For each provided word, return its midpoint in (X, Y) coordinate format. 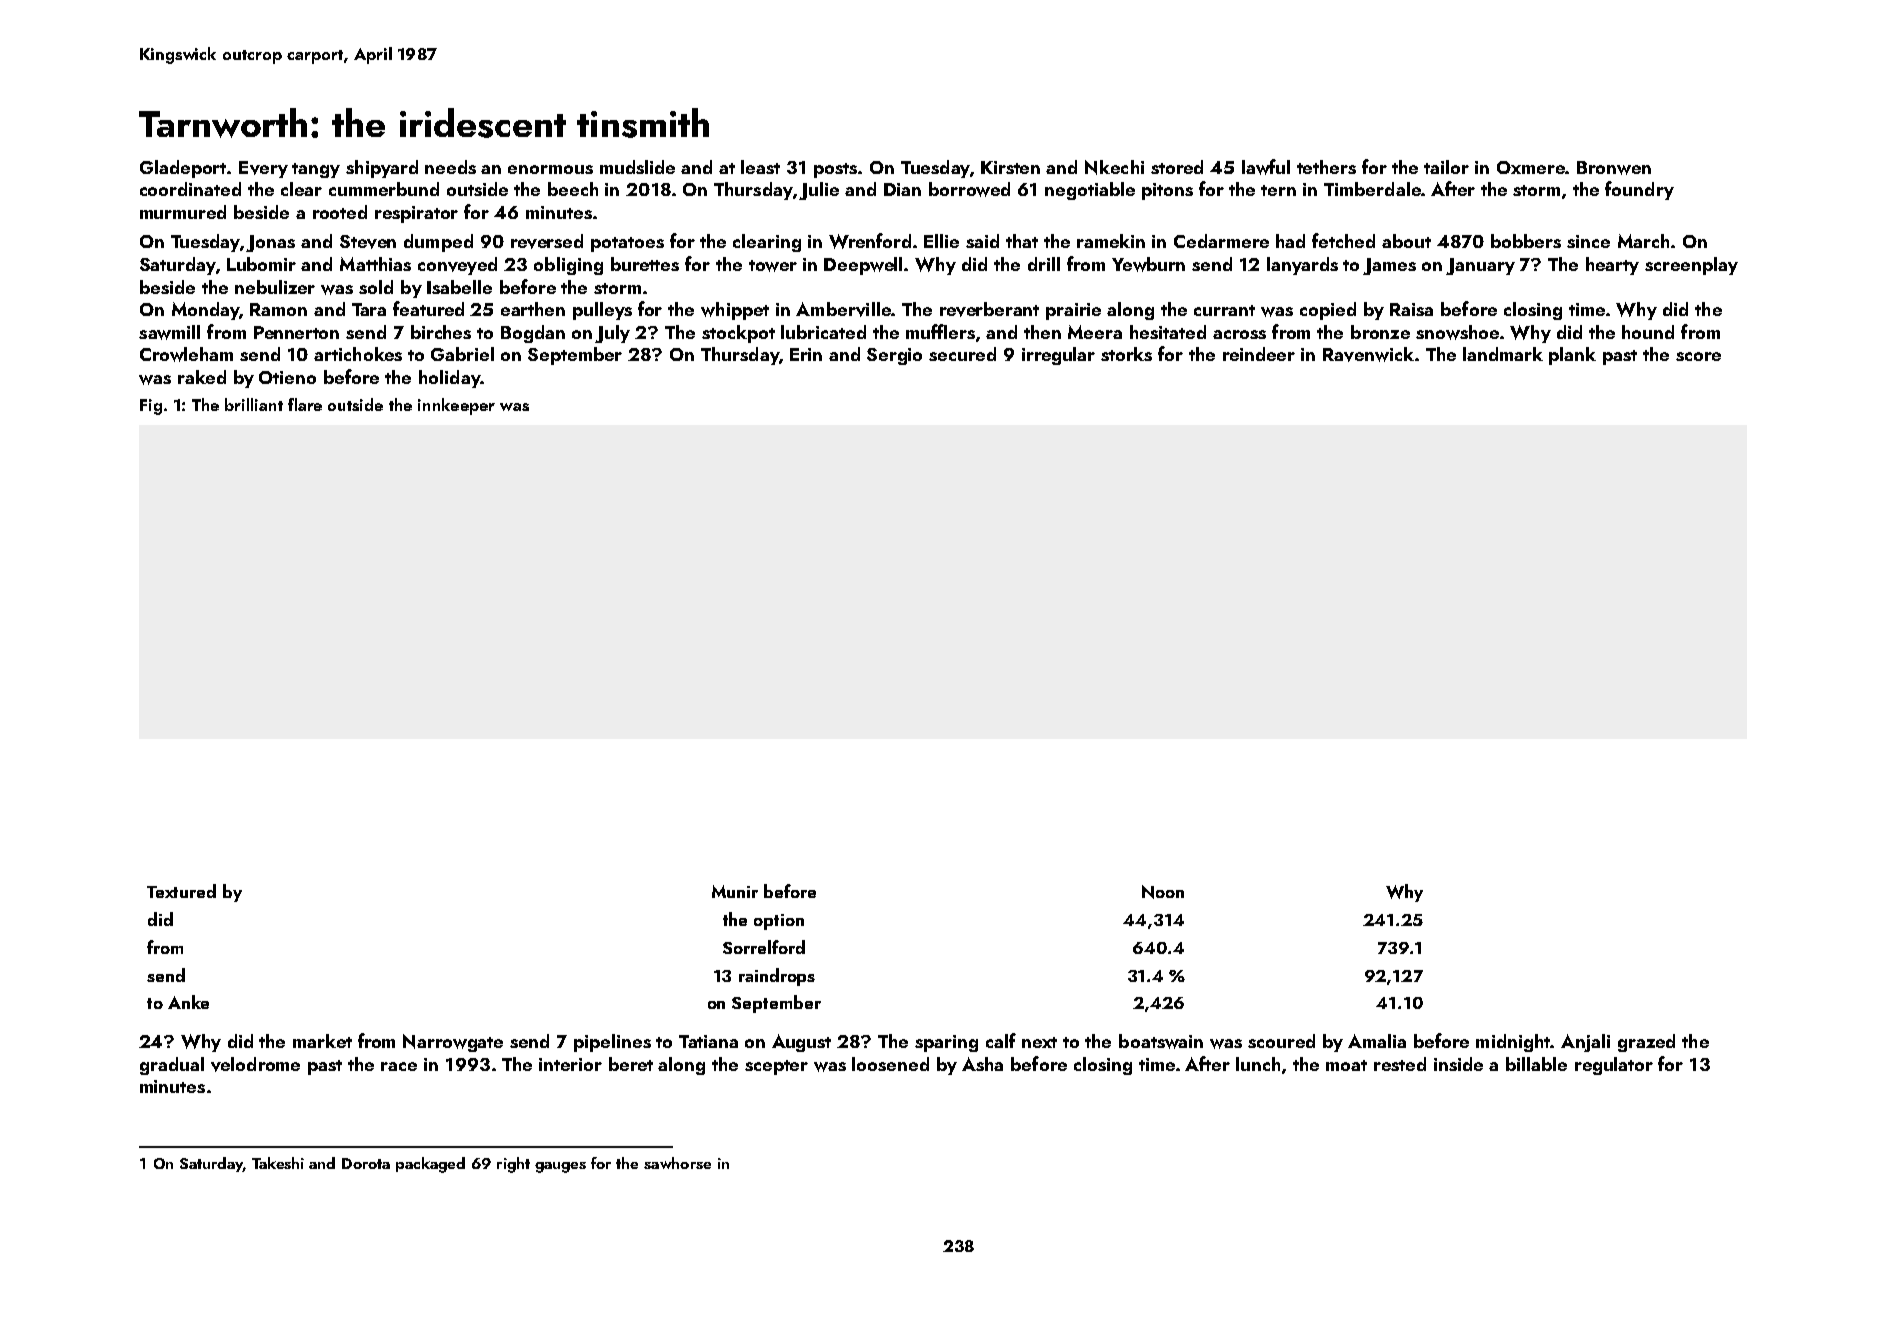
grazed (1646, 1043)
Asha (982, 1064)
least (760, 167)
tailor (1446, 167)
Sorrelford (764, 947)
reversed (547, 241)
